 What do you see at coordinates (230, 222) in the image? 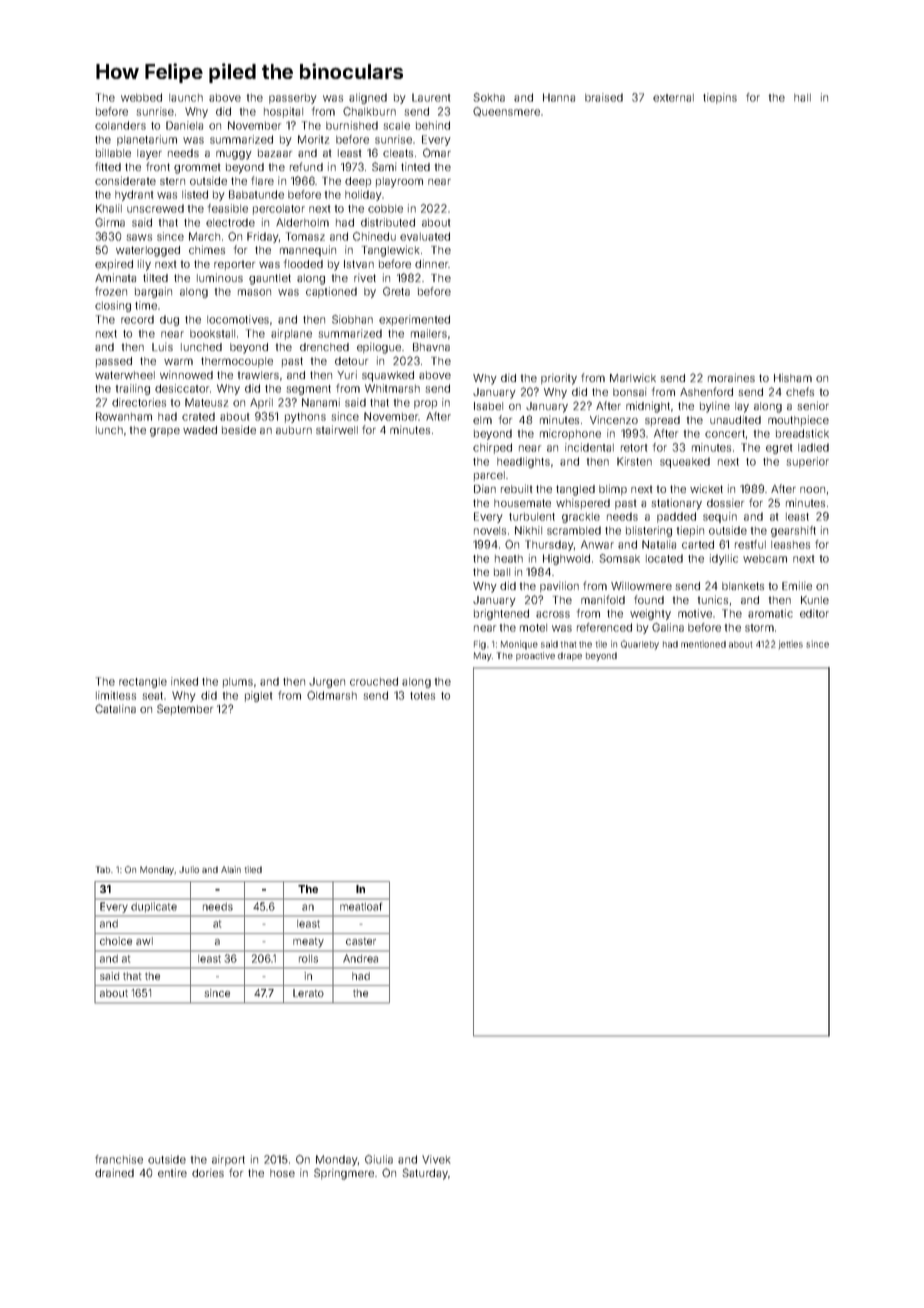
I see `electrode` at bounding box center [230, 222].
